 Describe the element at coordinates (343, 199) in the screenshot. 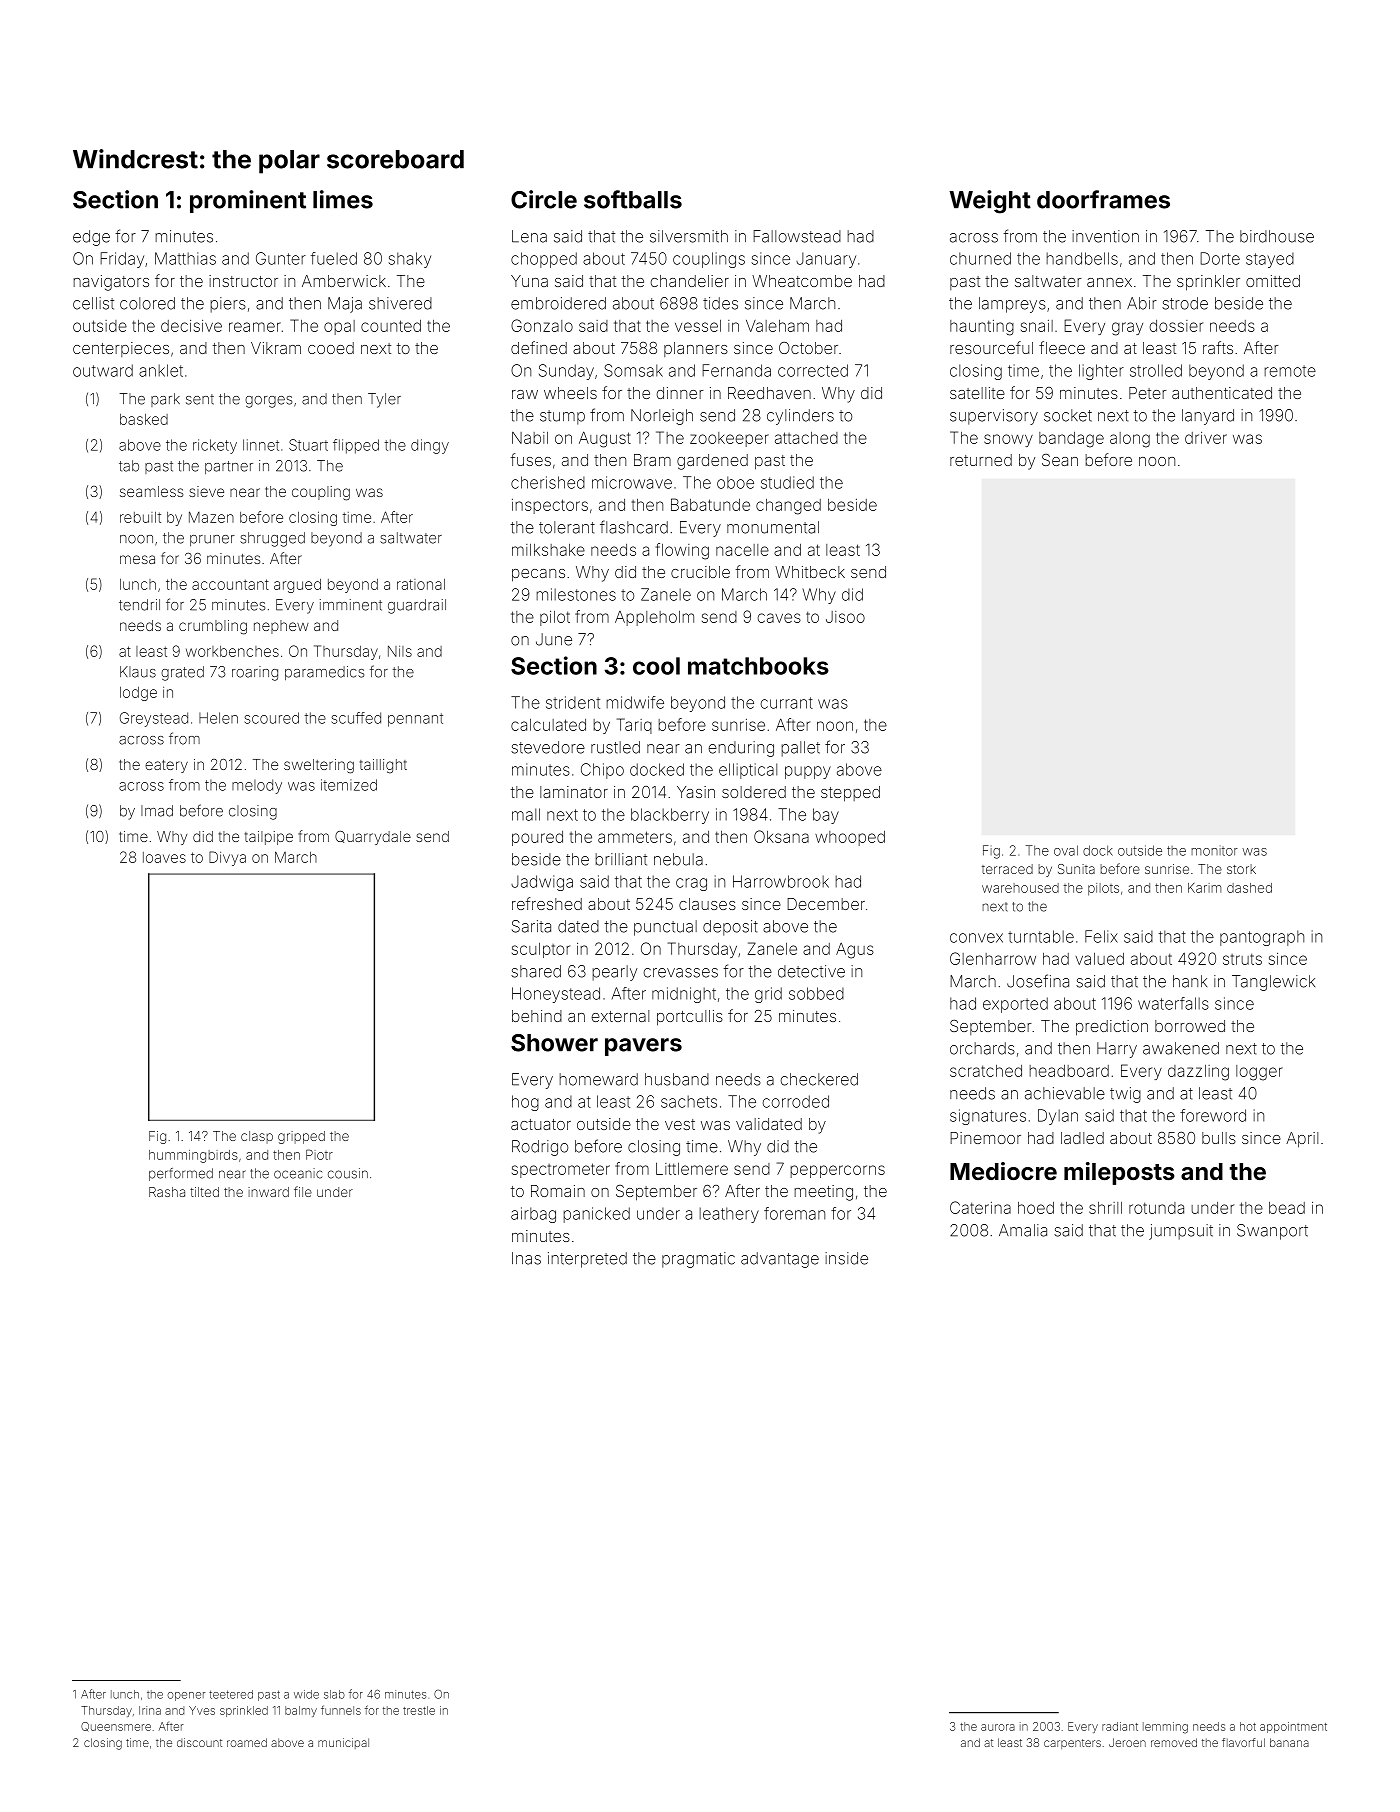

I see `limes` at that location.
